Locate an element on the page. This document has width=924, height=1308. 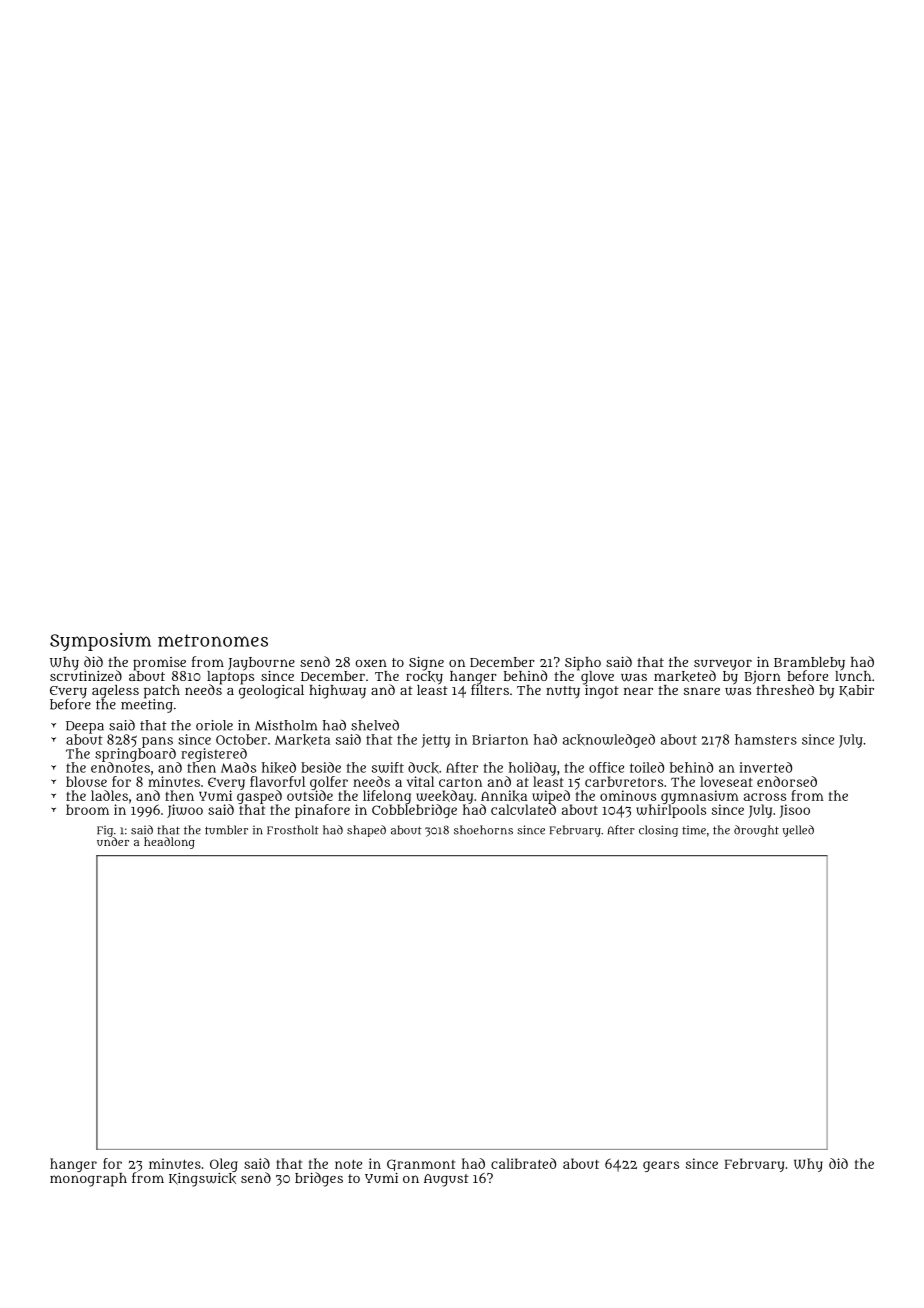
calibrated is located at coordinates (523, 1163).
